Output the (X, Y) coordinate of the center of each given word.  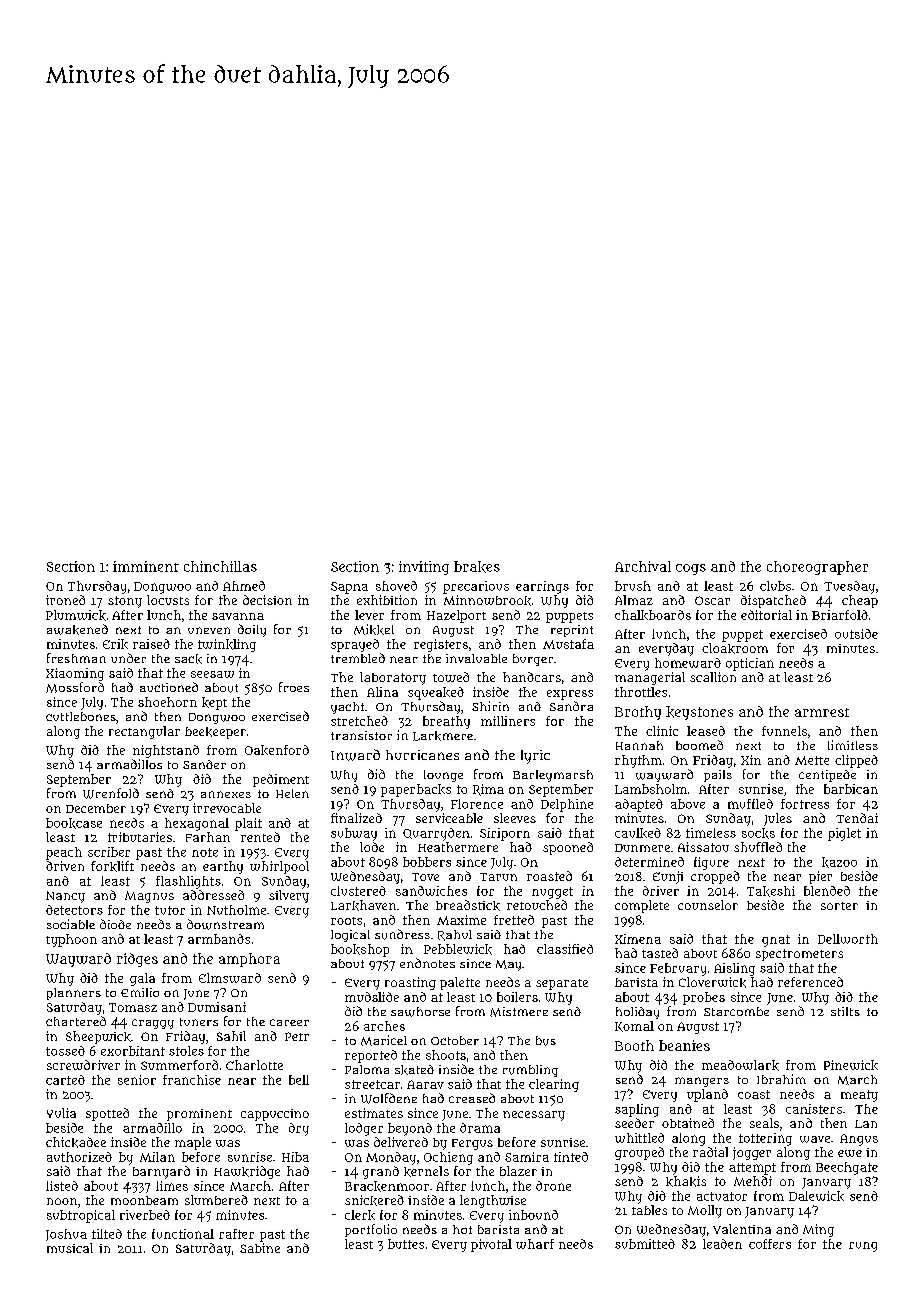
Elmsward (230, 978)
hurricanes (422, 755)
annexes (226, 794)
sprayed (355, 645)
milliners (508, 721)
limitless (853, 745)
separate (562, 984)
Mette (812, 760)
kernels (426, 1171)
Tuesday (849, 587)
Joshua (66, 1235)
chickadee (76, 1142)
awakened (77, 629)
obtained (688, 1123)
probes (704, 998)
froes (294, 687)
